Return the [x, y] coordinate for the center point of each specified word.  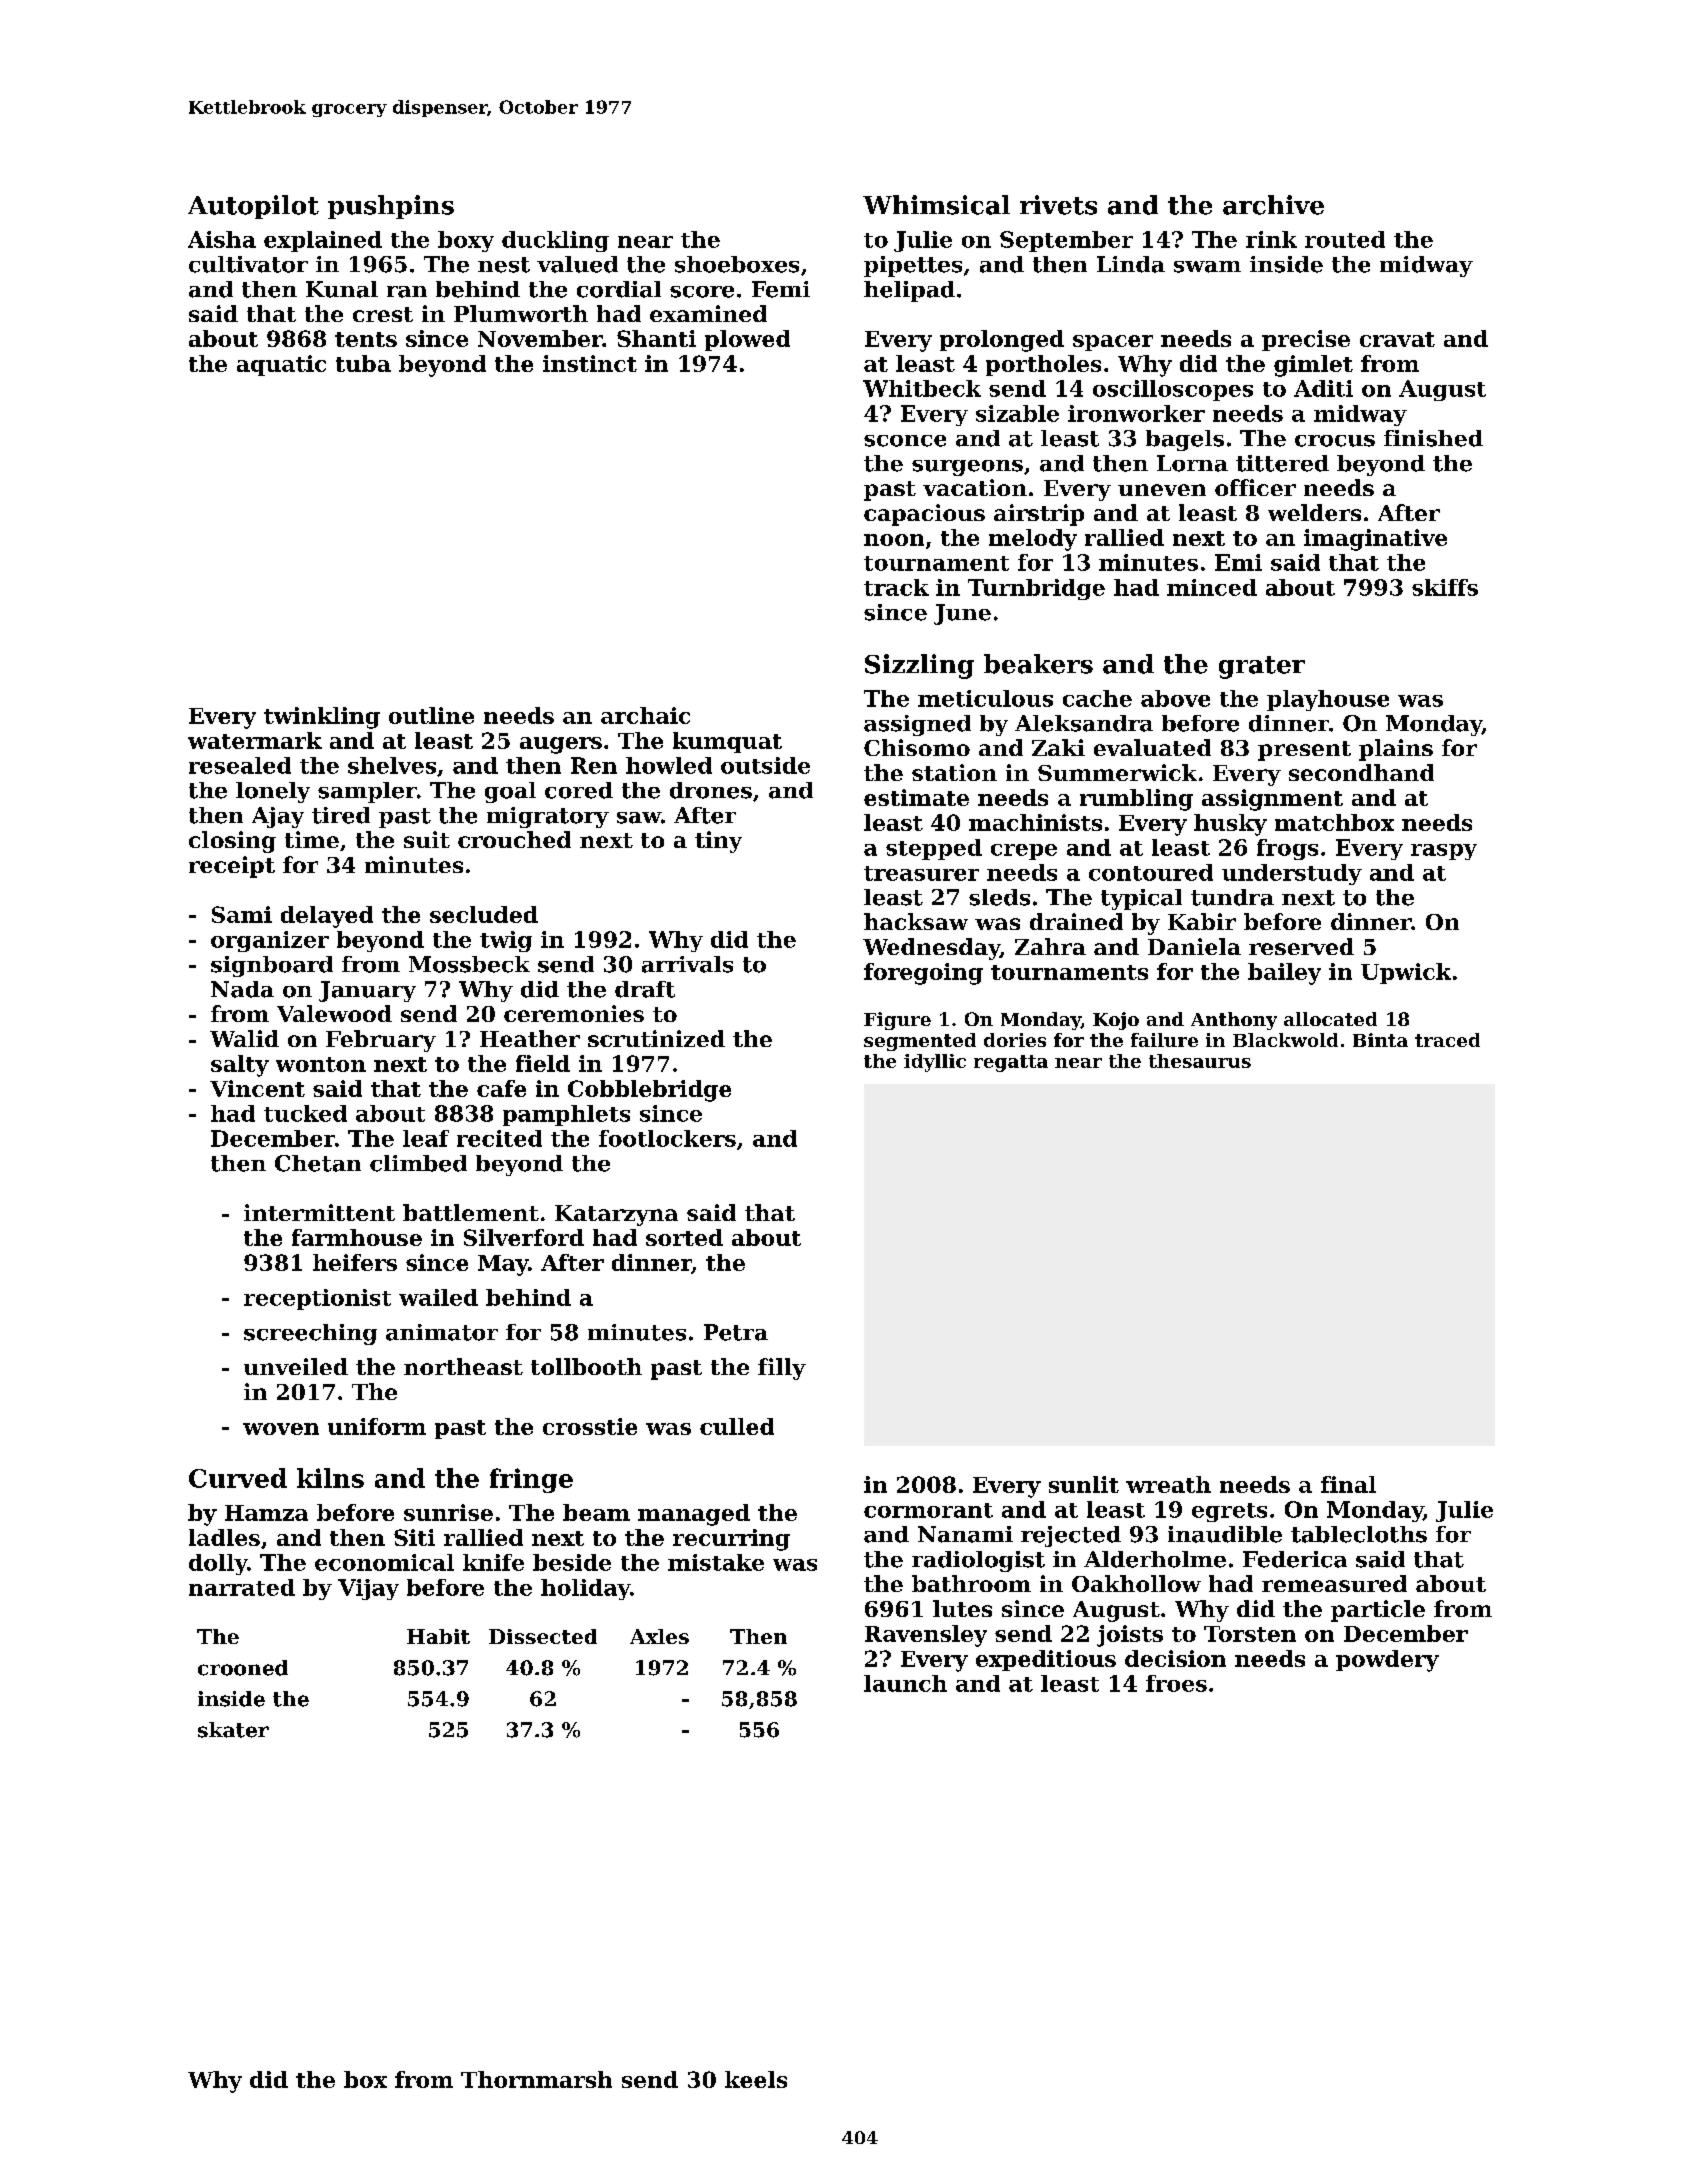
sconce [905, 441]
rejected [1071, 1536]
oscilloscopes [1173, 390]
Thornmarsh [536, 2079]
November [540, 338]
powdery [1387, 1661]
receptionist [317, 1299]
